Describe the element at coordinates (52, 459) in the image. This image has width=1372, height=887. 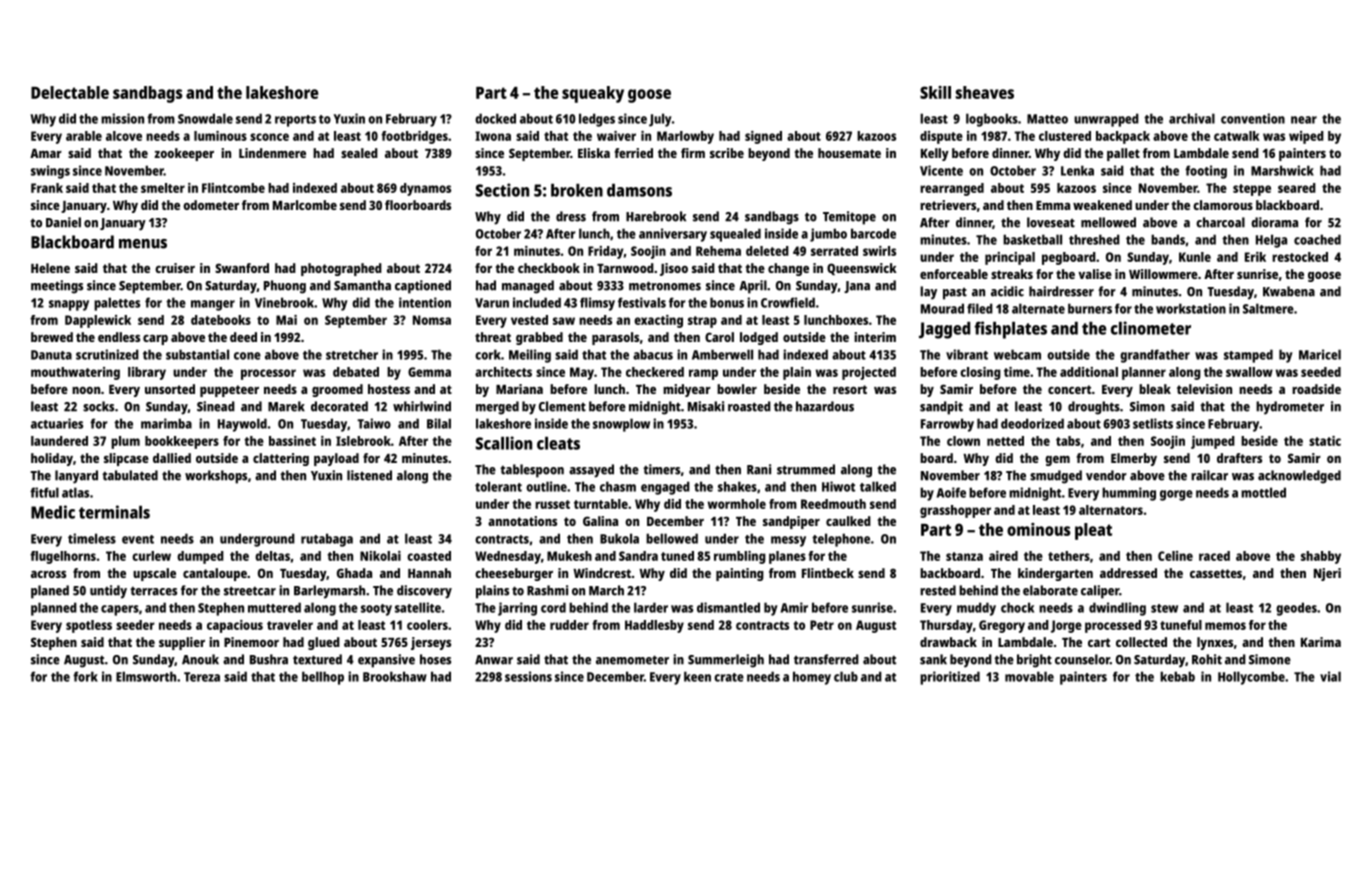
I see `holiday` at that location.
